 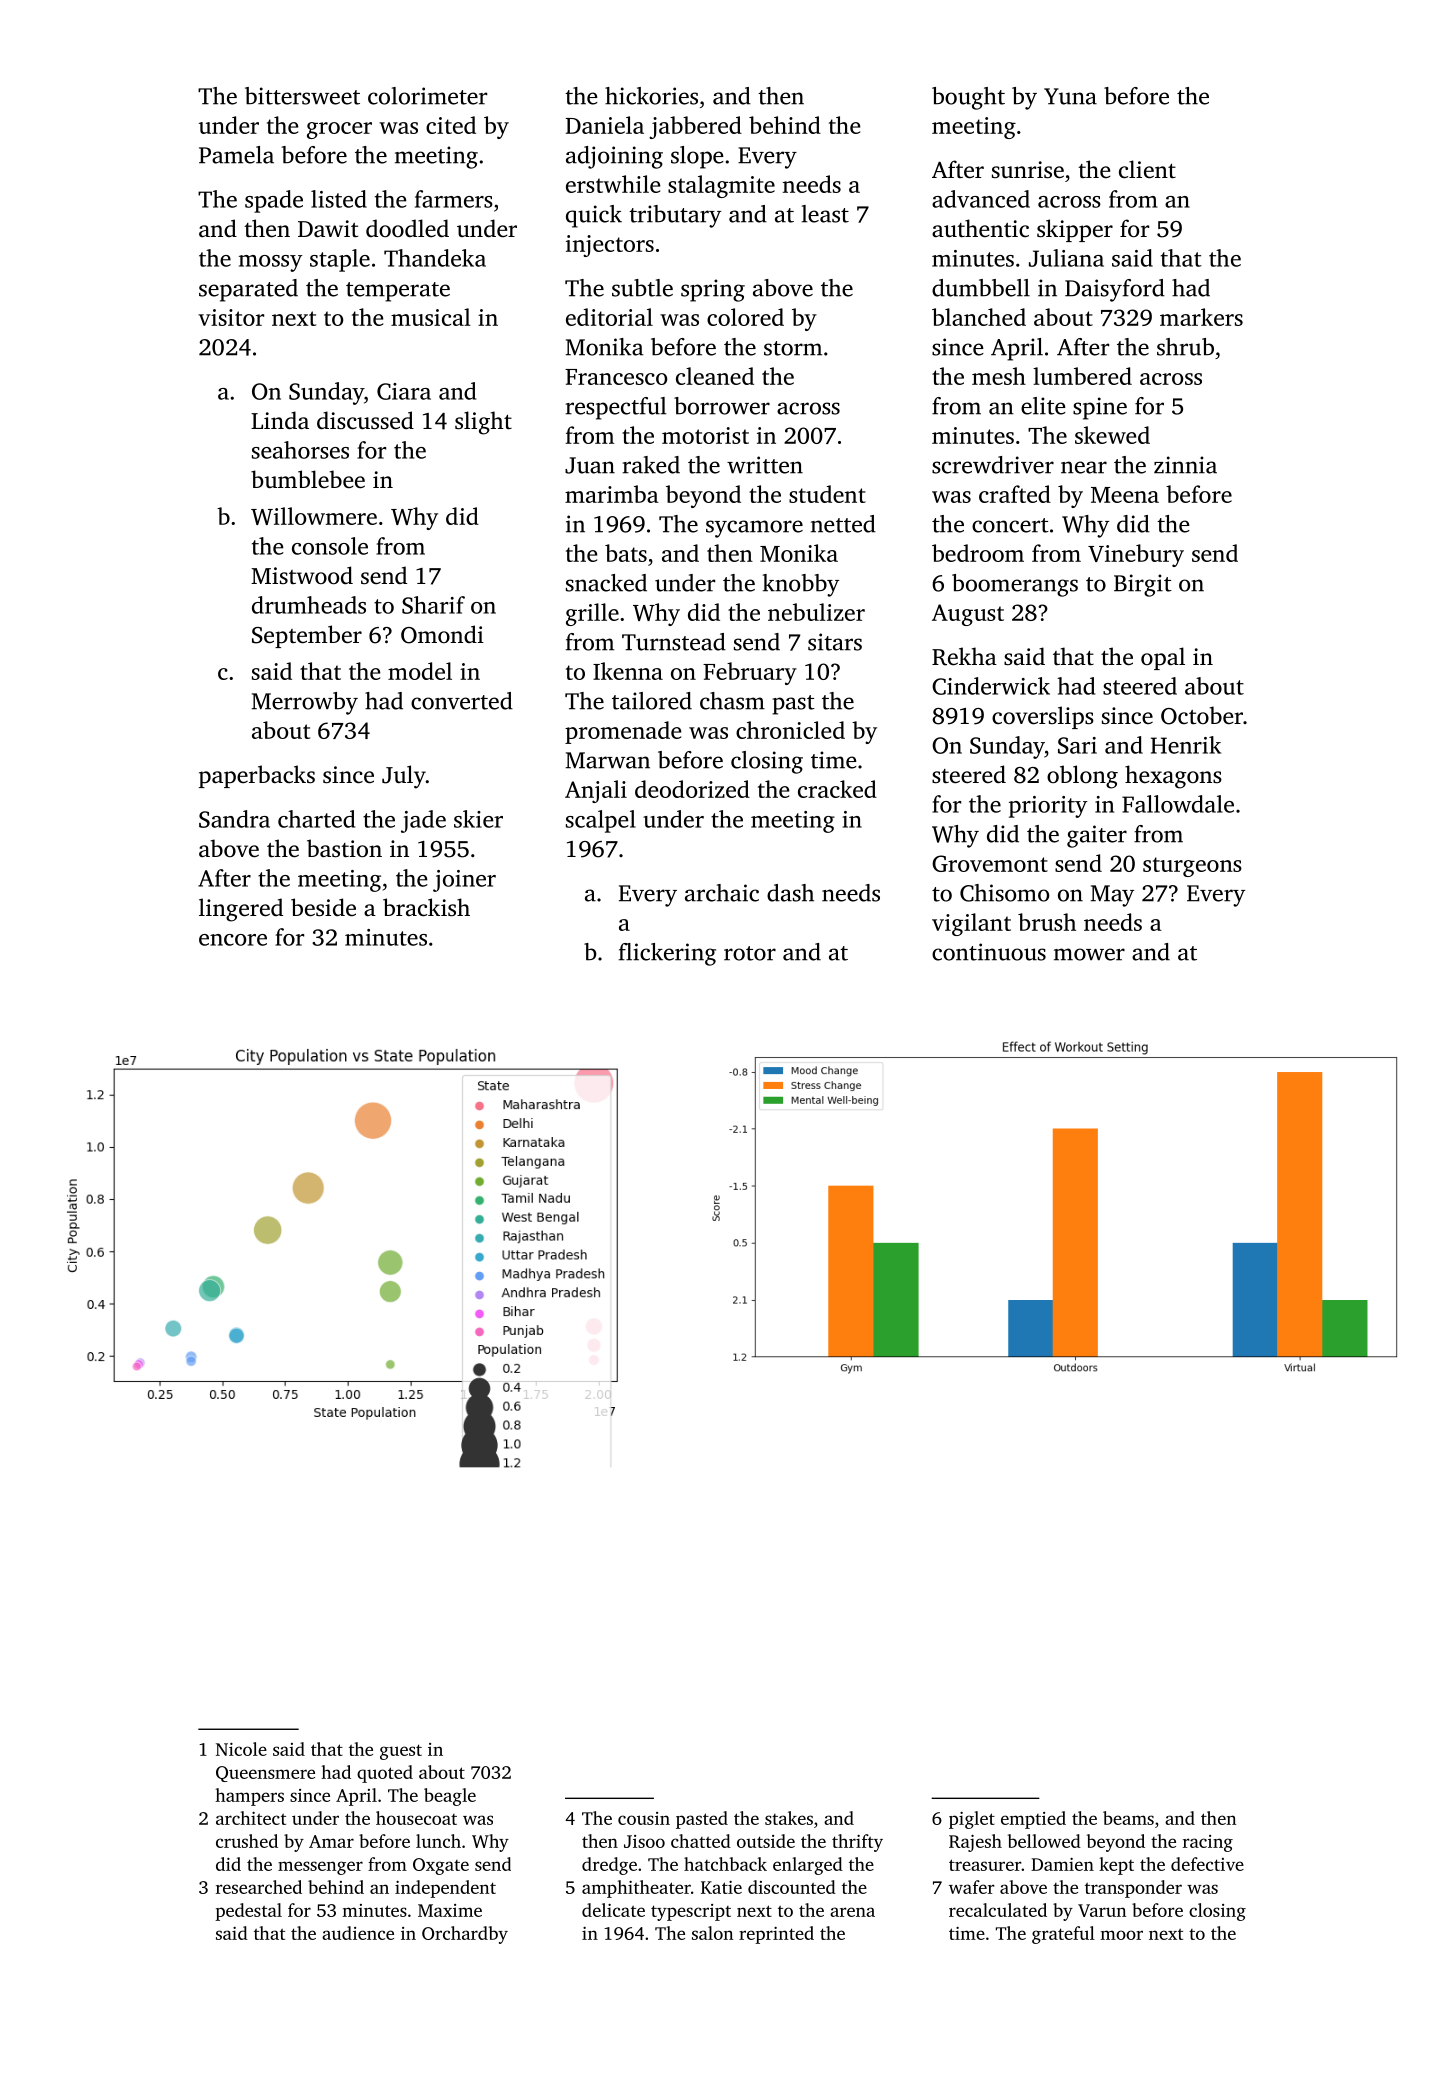 I want to click on mower, so click(x=1089, y=954).
